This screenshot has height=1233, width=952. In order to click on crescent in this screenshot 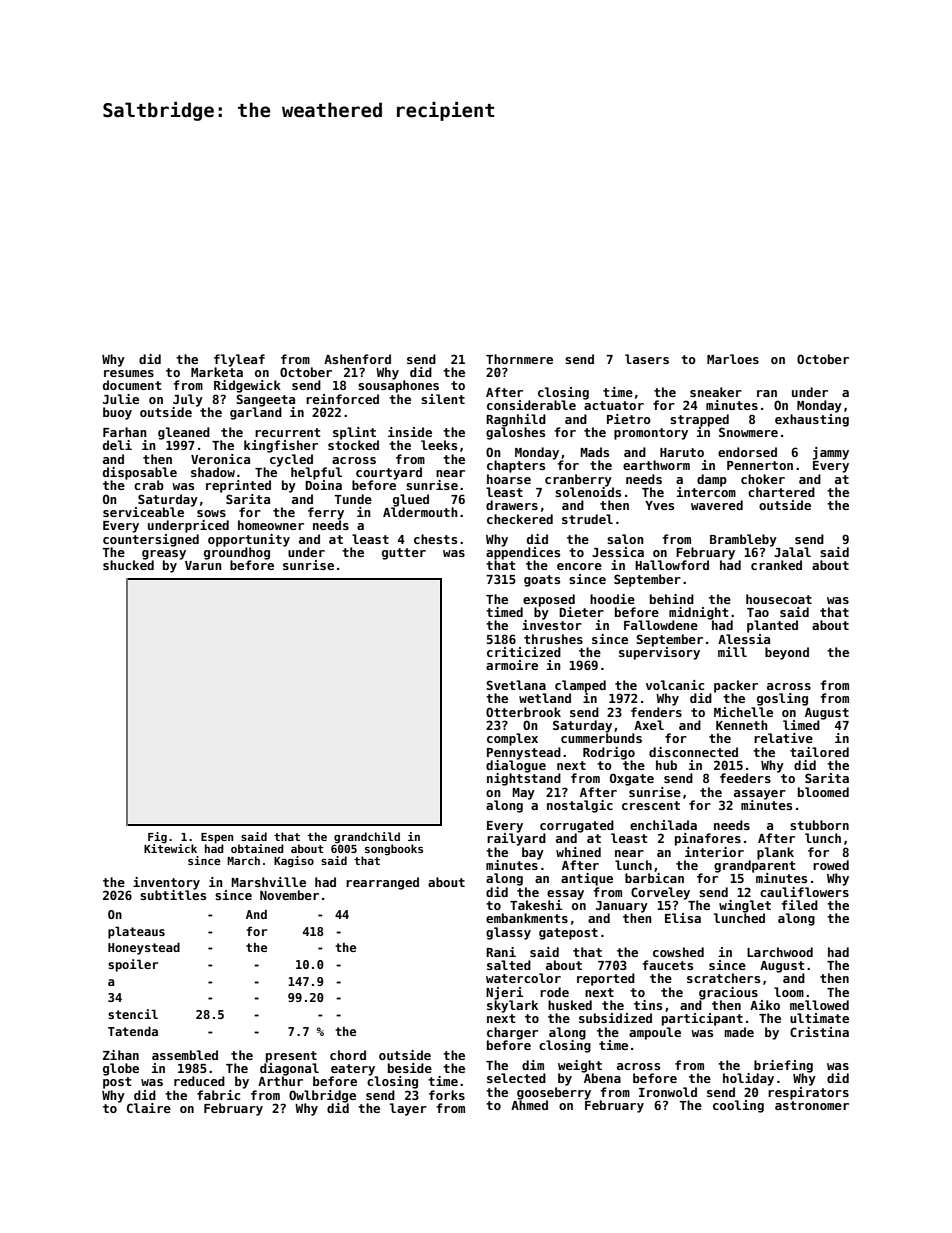, I will do `click(651, 805)`.
